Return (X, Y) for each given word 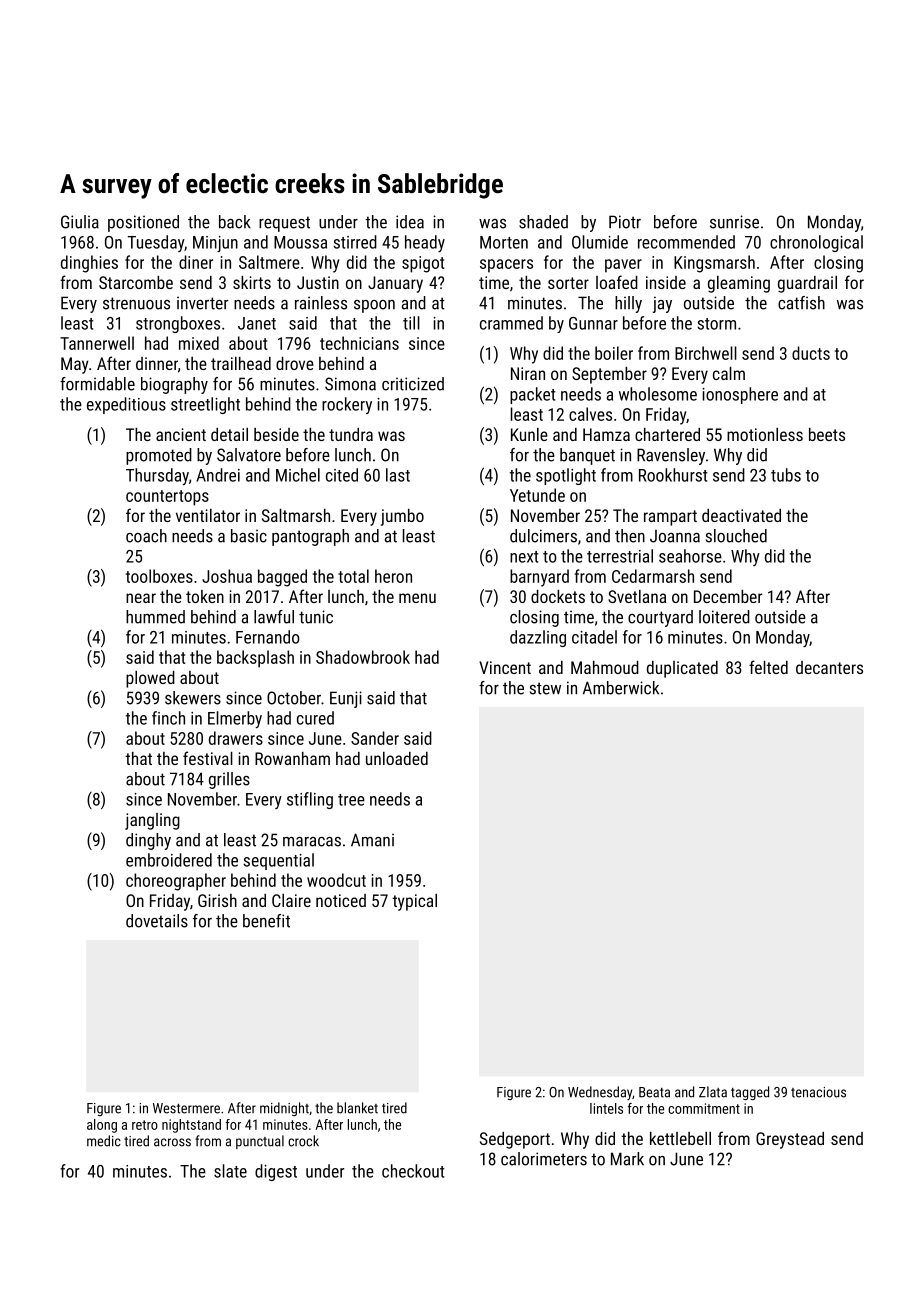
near (141, 598)
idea (410, 222)
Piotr (625, 222)
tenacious (818, 1092)
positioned (143, 223)
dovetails (157, 921)
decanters (829, 667)
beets (827, 434)
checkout (413, 1171)
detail (229, 434)
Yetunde (537, 495)
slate (230, 1171)
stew (545, 688)
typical (414, 902)
